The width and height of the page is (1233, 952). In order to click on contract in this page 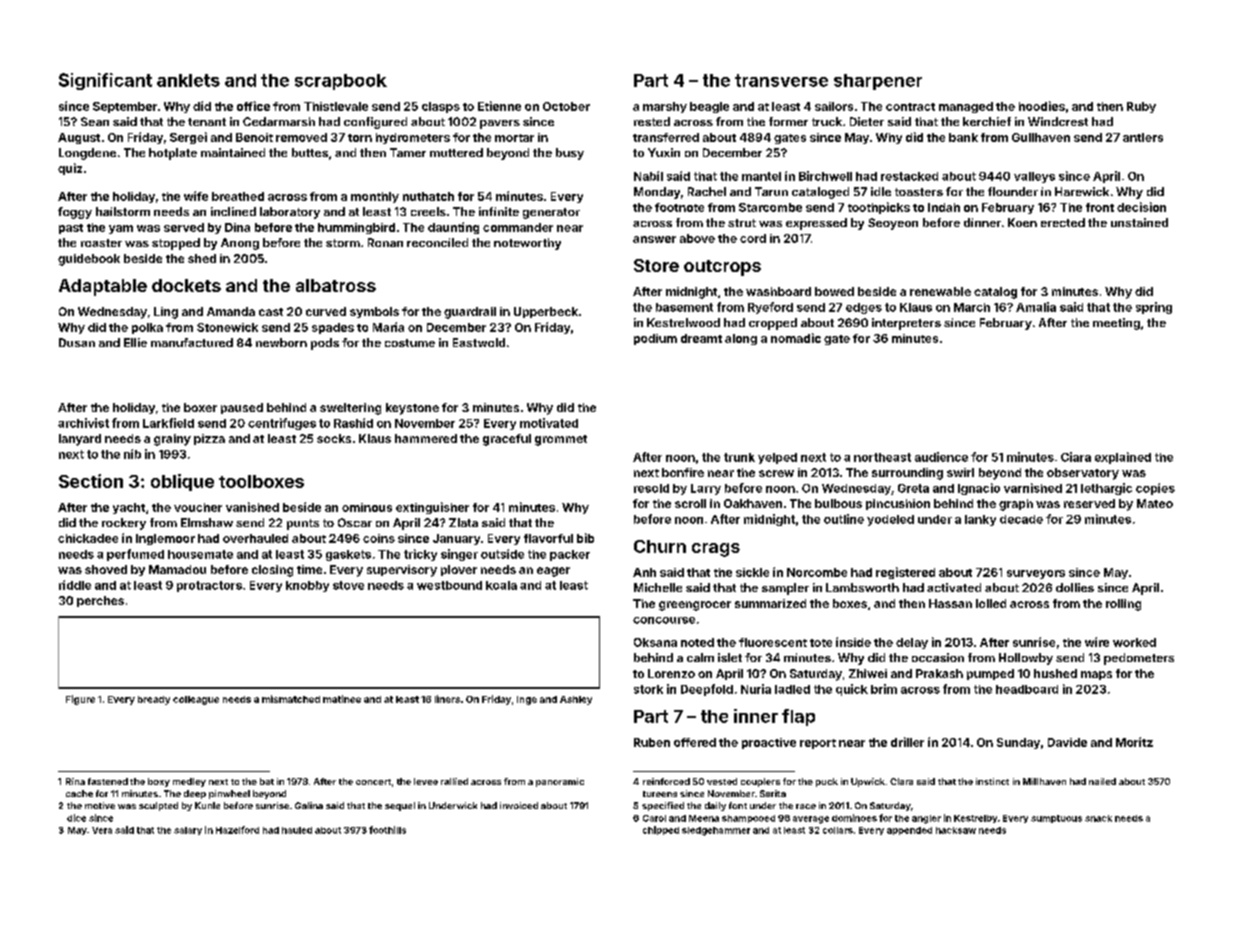, I will do `click(910, 107)`.
